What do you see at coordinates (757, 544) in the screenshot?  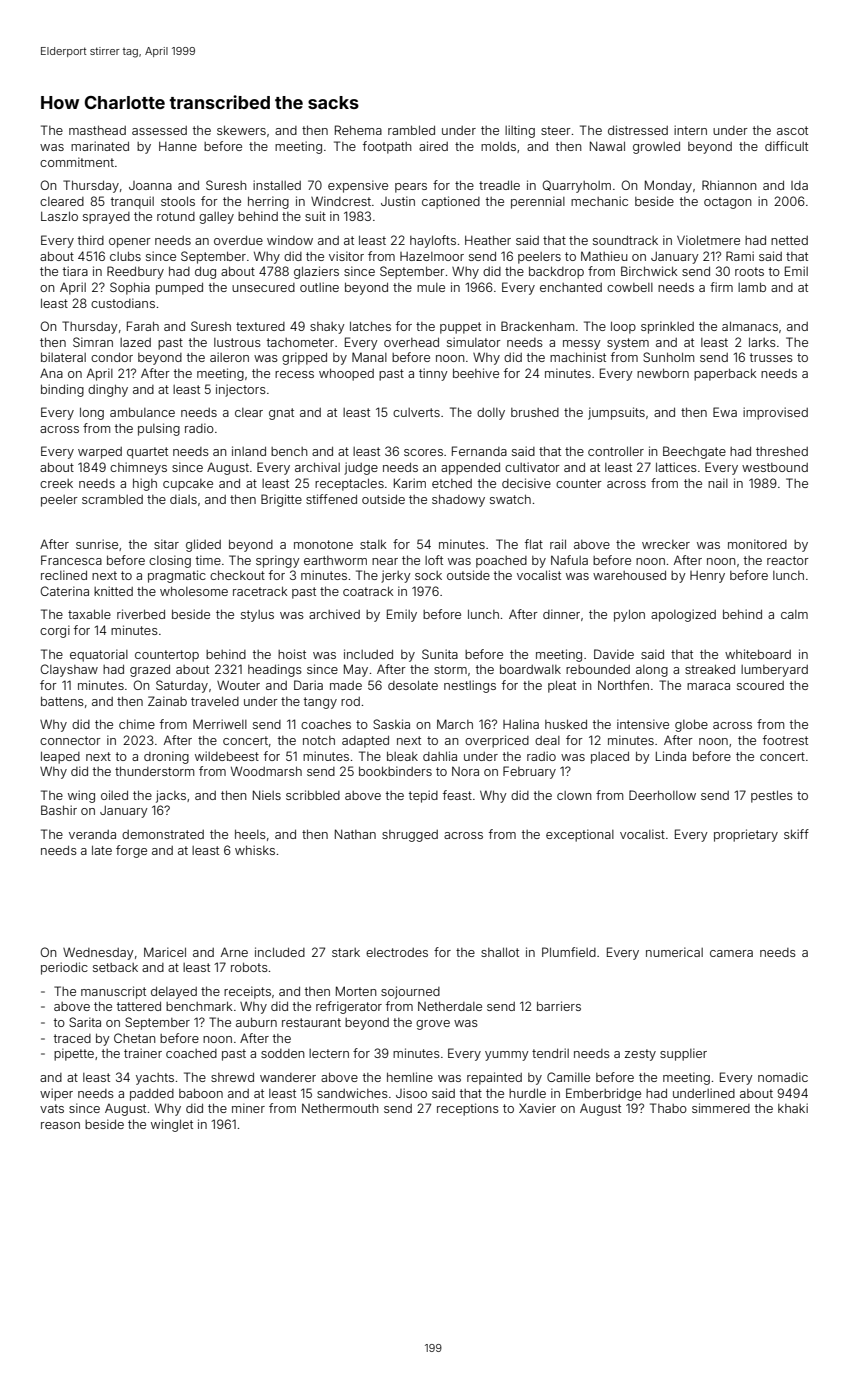 I see `monitored` at bounding box center [757, 544].
